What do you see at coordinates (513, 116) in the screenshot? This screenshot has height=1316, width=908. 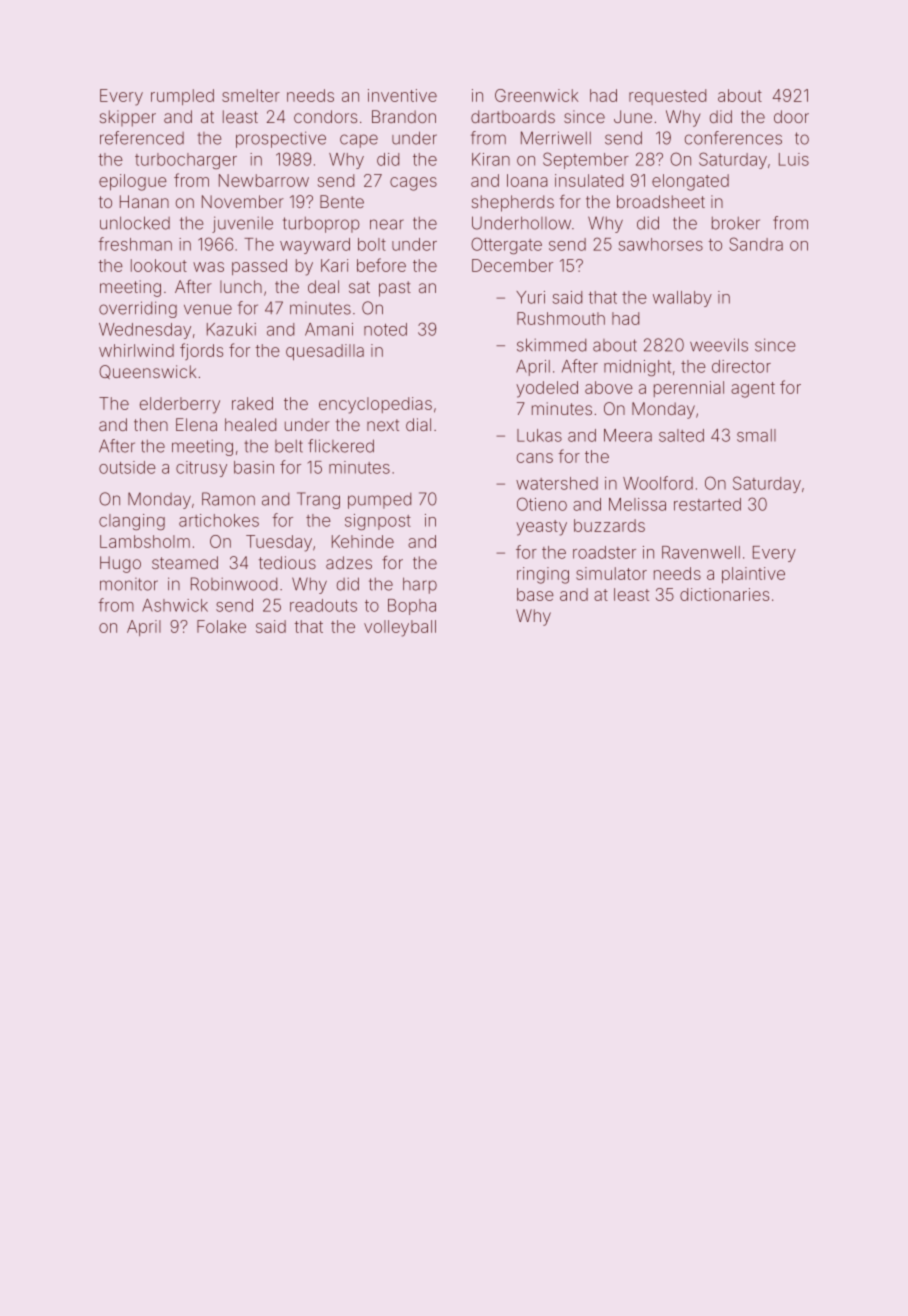 I see `dartboards` at bounding box center [513, 116].
